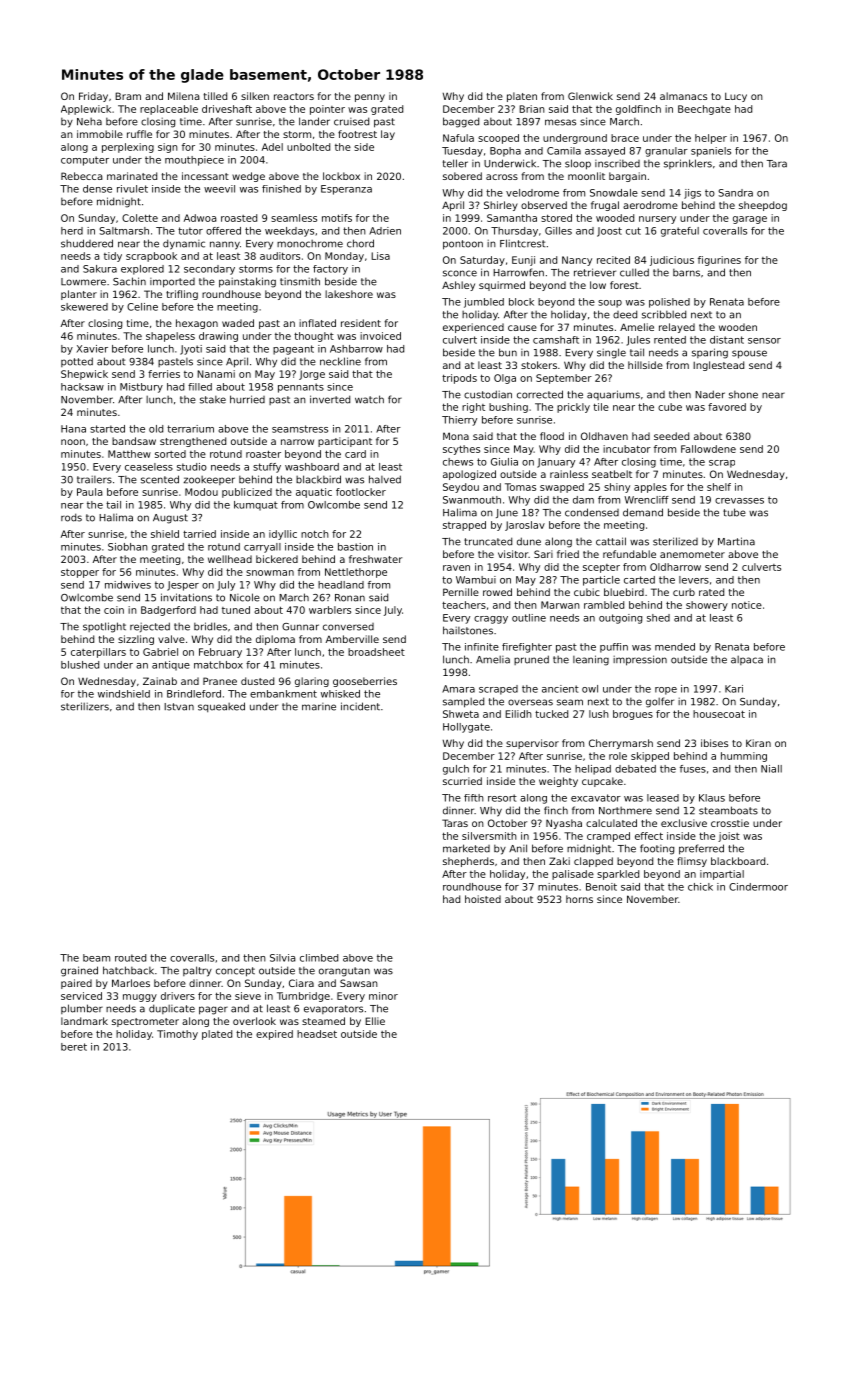  Describe the element at coordinates (466, 848) in the page. I see `marketed` at that location.
